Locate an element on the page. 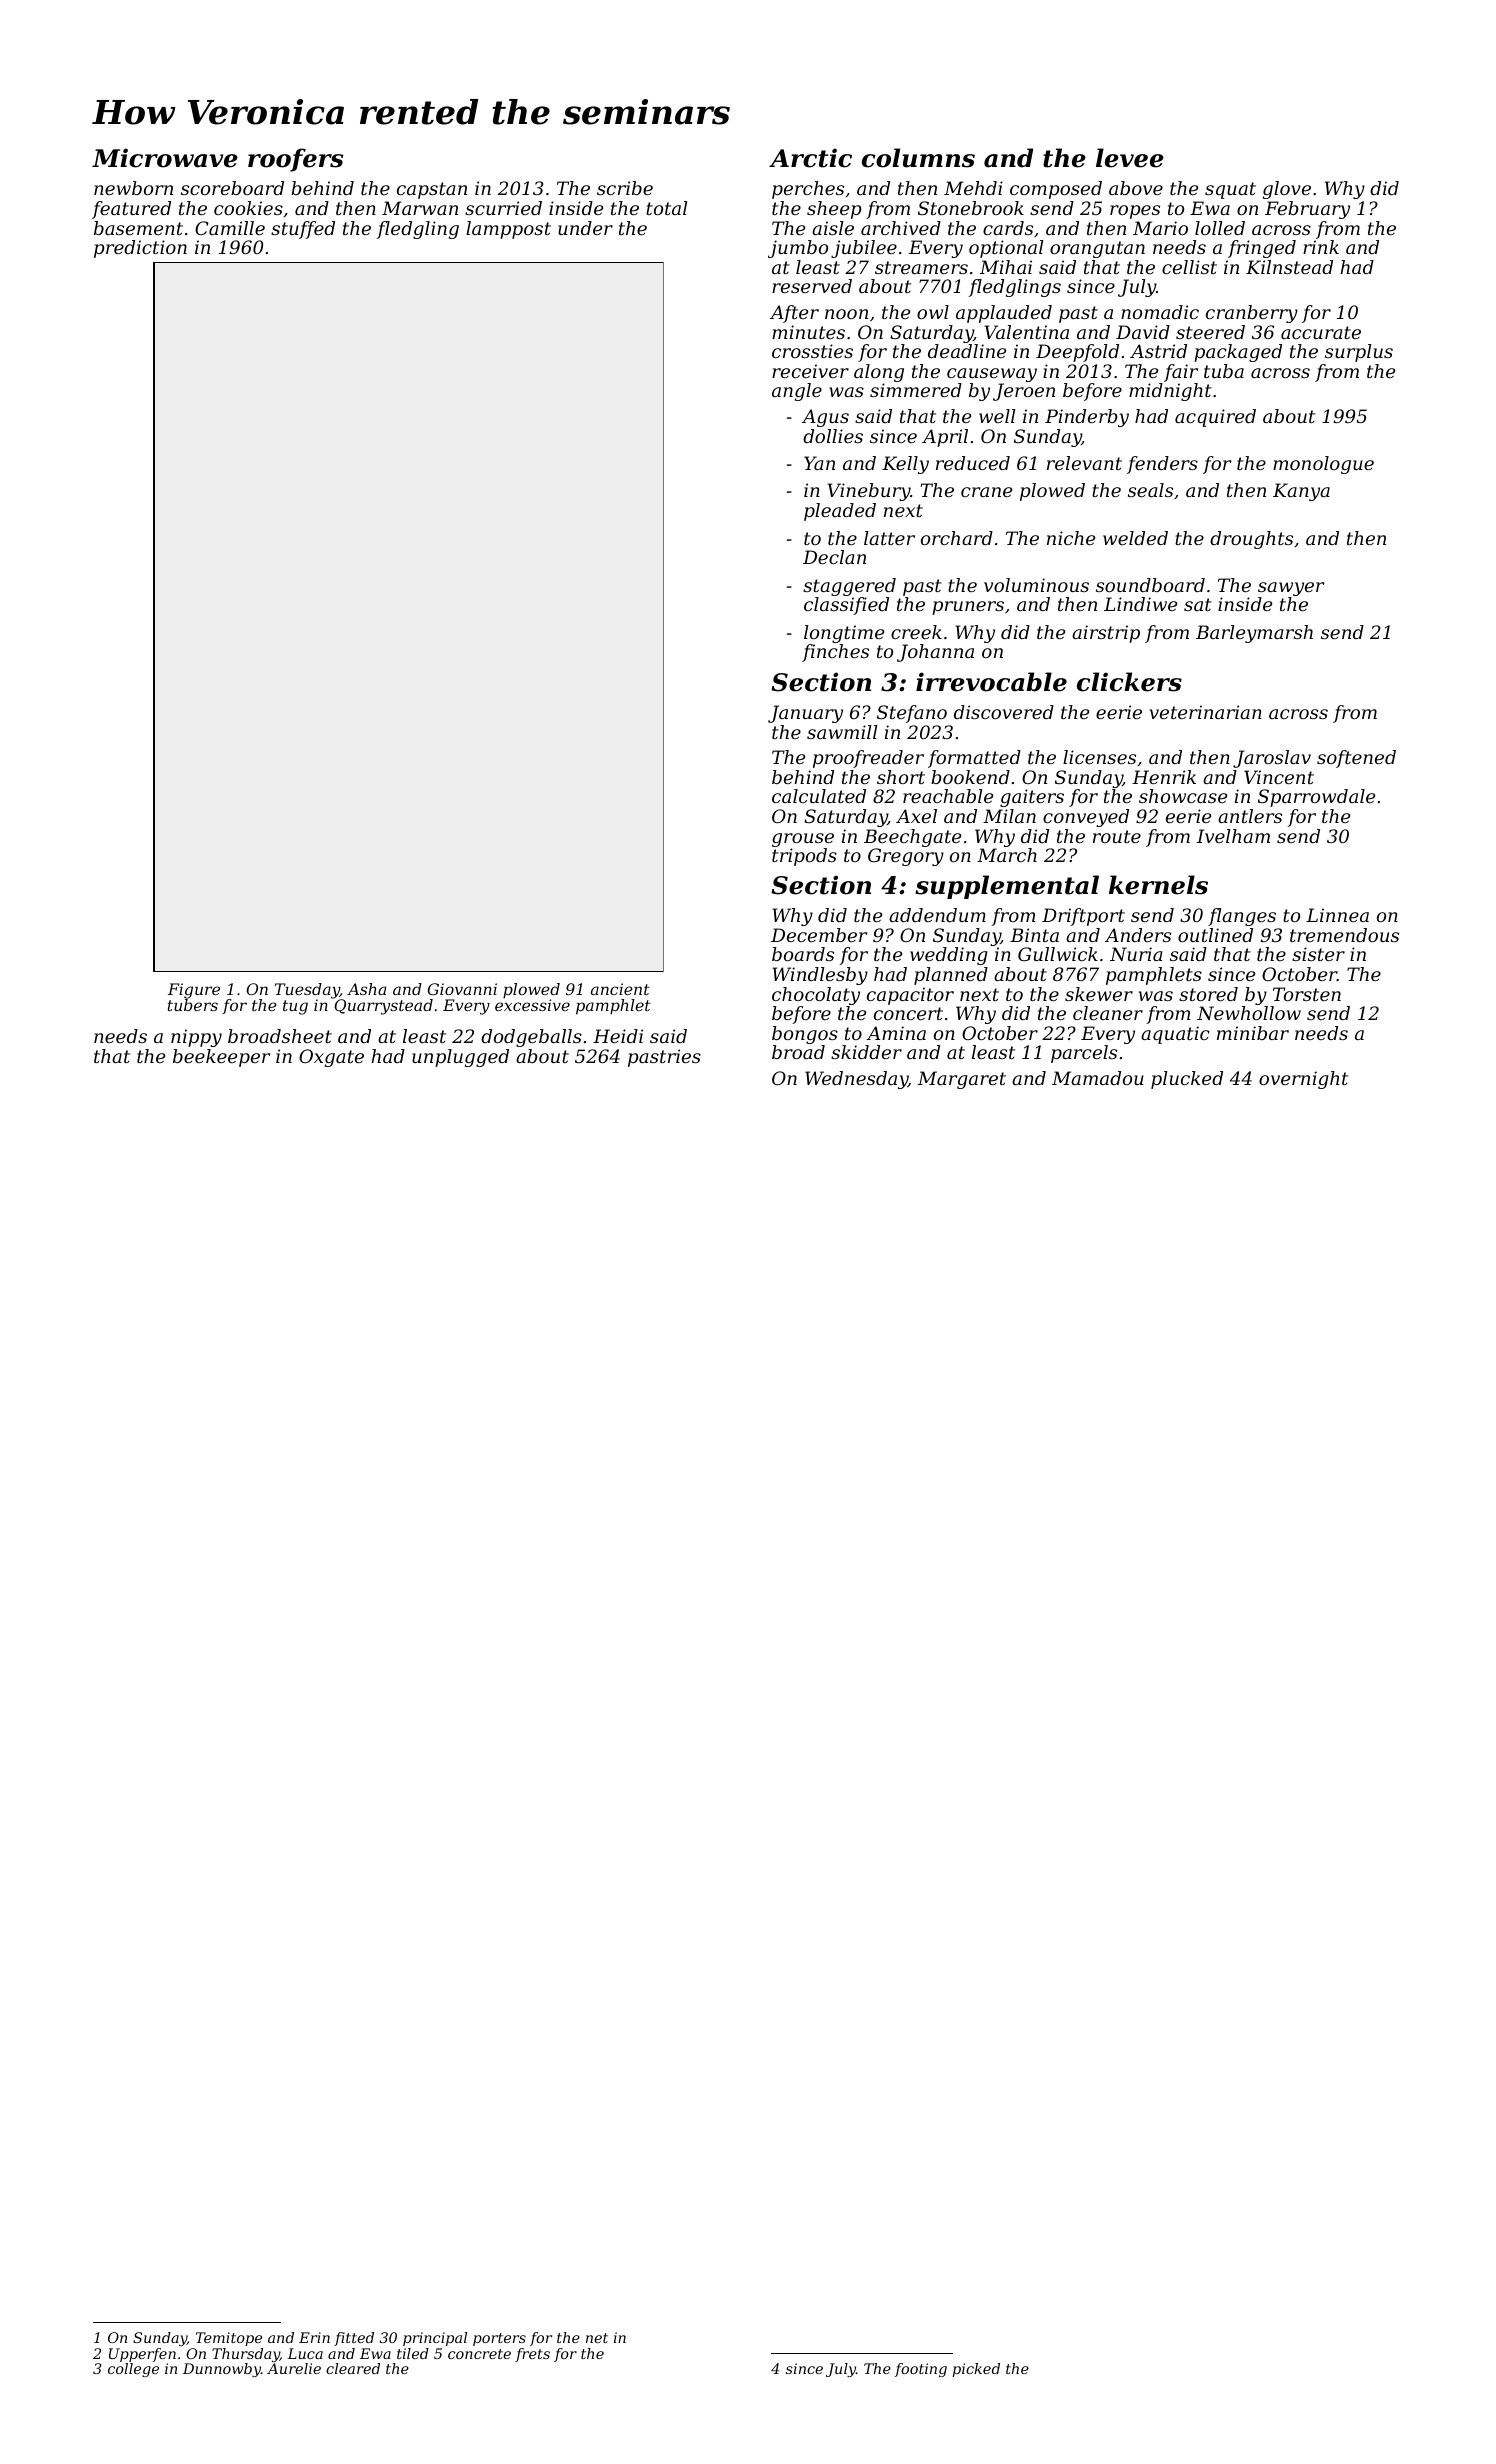 This page has height=2464, width=1496. overnight is located at coordinates (1303, 1080).
